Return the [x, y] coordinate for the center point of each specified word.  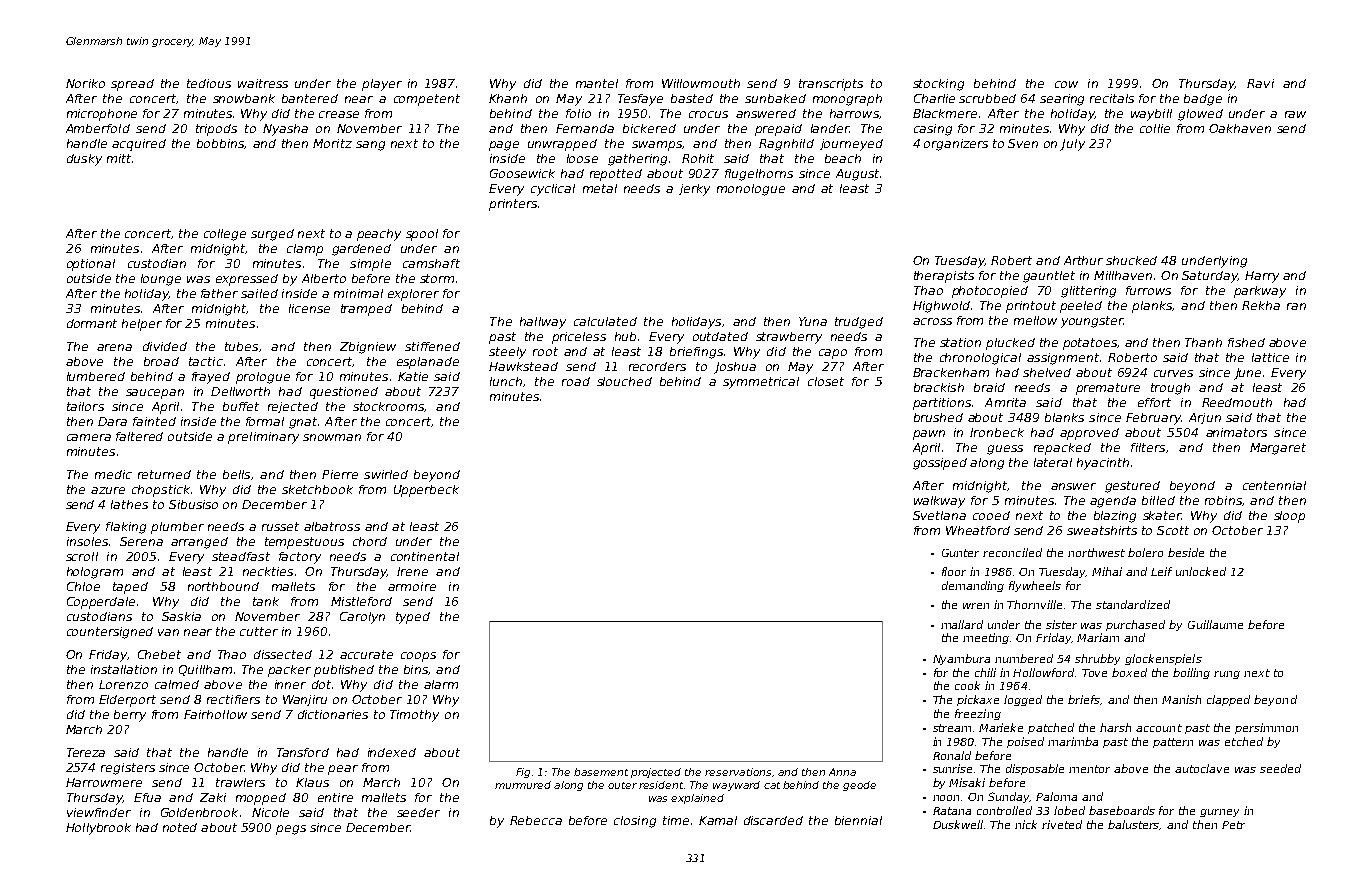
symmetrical [761, 383]
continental [425, 556]
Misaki [967, 782]
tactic [206, 361]
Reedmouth [1237, 402]
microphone [102, 115]
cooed [991, 515]
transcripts [831, 85]
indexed [392, 752]
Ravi [1260, 83]
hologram [95, 573]
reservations [738, 772]
